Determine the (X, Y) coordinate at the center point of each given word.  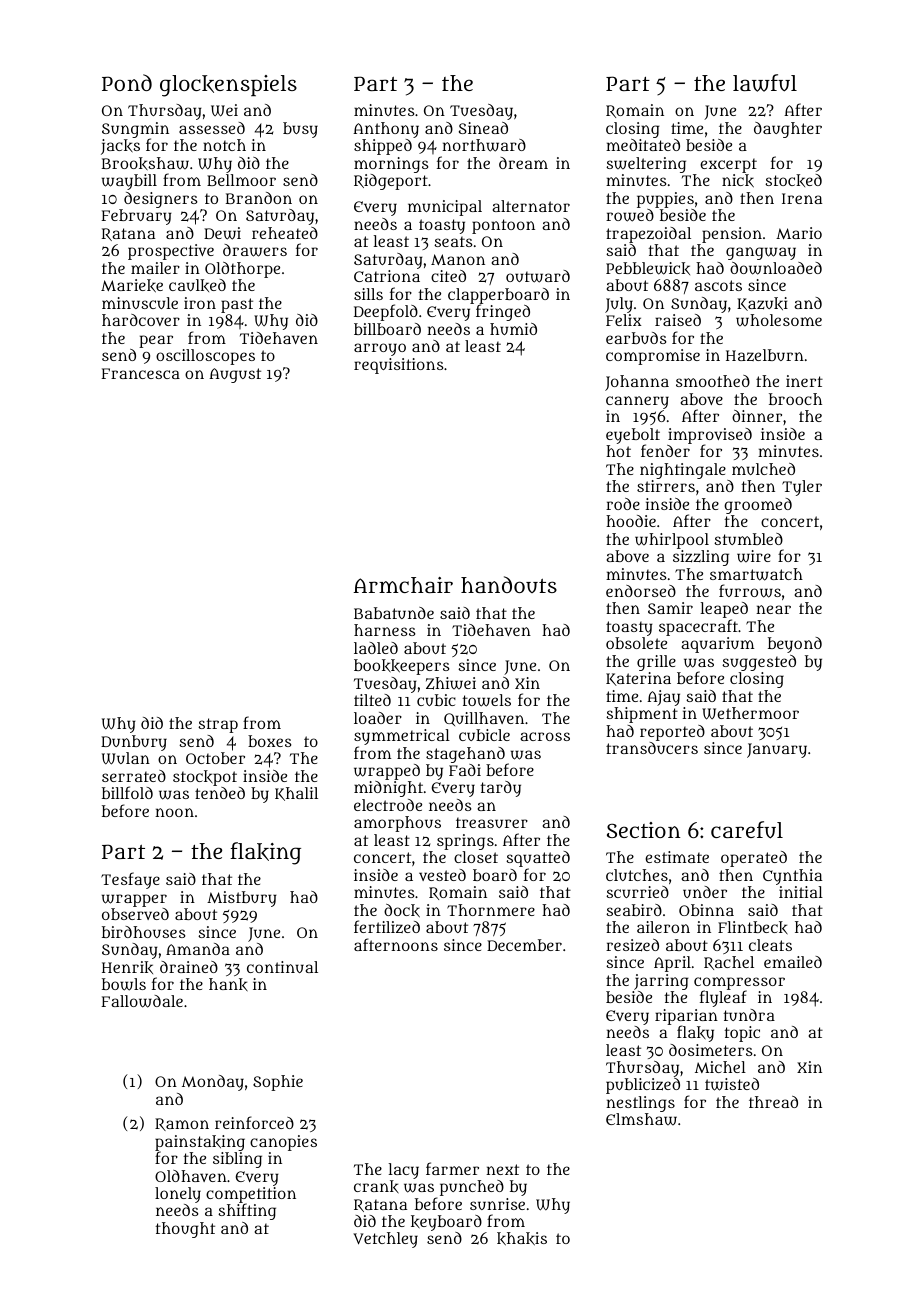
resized (632, 945)
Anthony (386, 130)
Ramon (182, 1124)
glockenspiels (228, 86)
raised (678, 320)
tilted (372, 700)
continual (282, 967)
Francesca (141, 373)
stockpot (205, 778)
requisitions (398, 366)
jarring (661, 982)
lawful (765, 83)
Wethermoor (750, 713)
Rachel (729, 963)
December (524, 945)
